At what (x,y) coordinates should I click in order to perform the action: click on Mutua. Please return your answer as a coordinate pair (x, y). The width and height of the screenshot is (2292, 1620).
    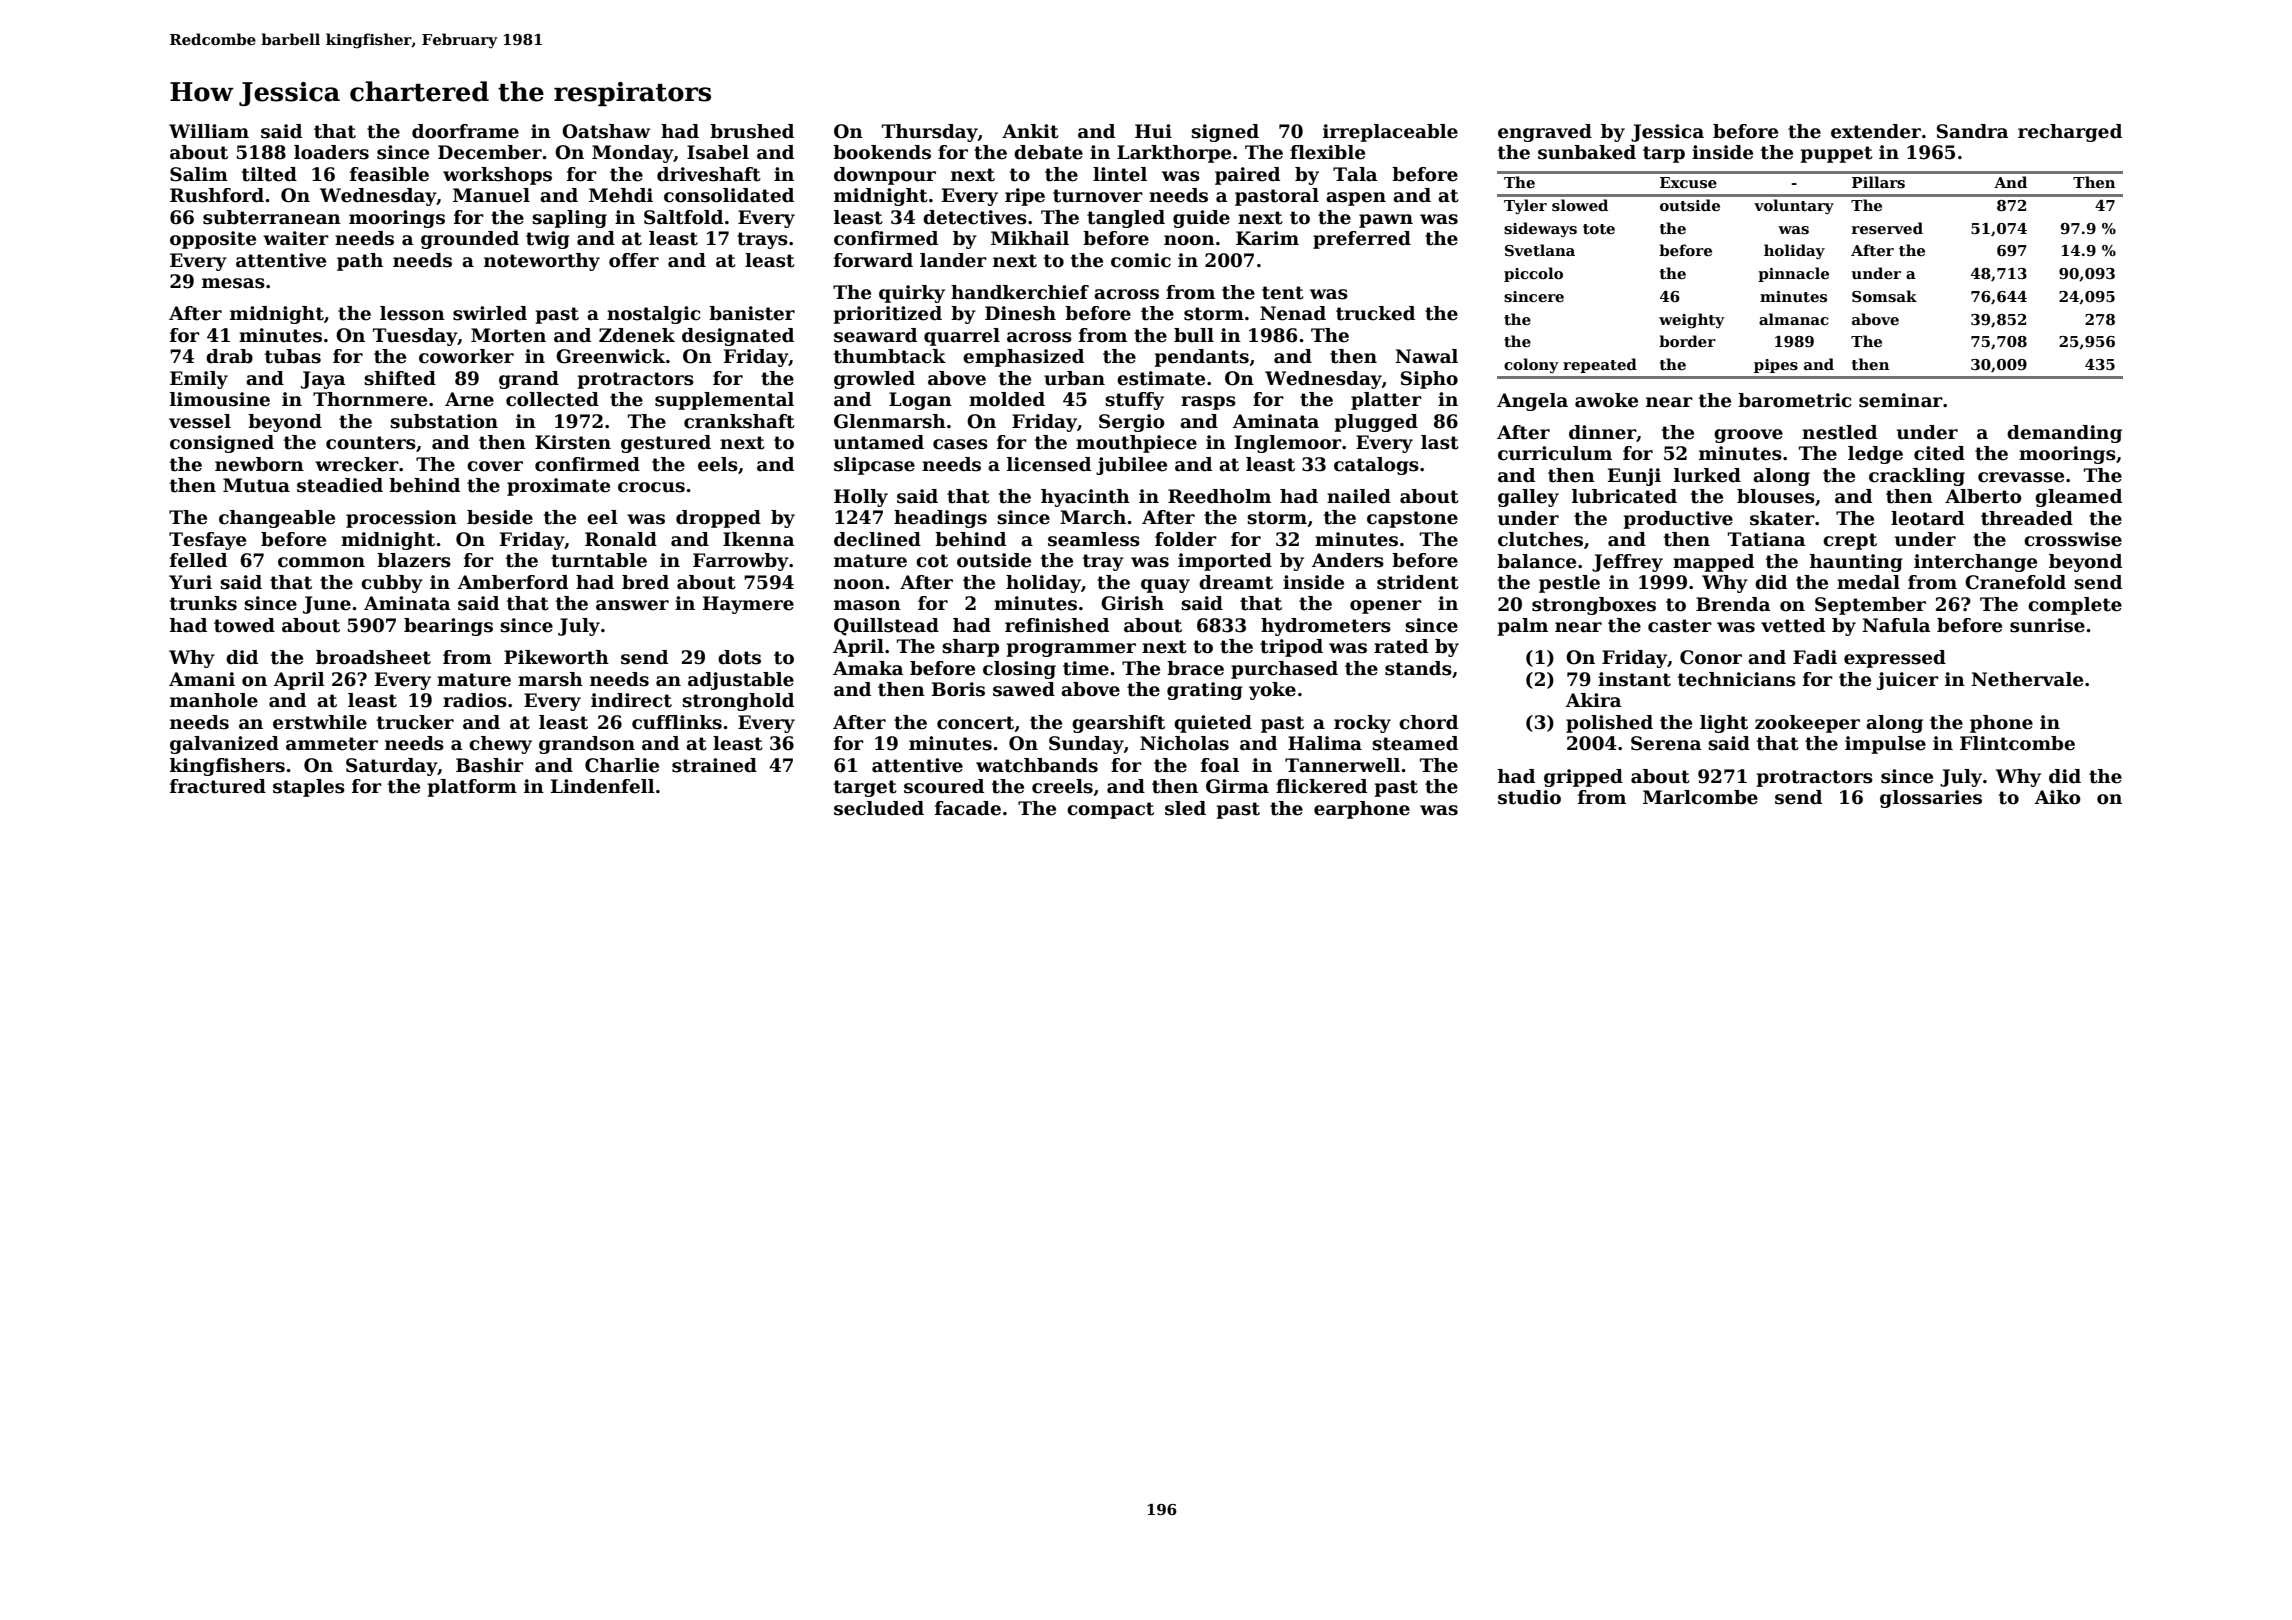
    Looking at the image, I should click on (256, 485).
